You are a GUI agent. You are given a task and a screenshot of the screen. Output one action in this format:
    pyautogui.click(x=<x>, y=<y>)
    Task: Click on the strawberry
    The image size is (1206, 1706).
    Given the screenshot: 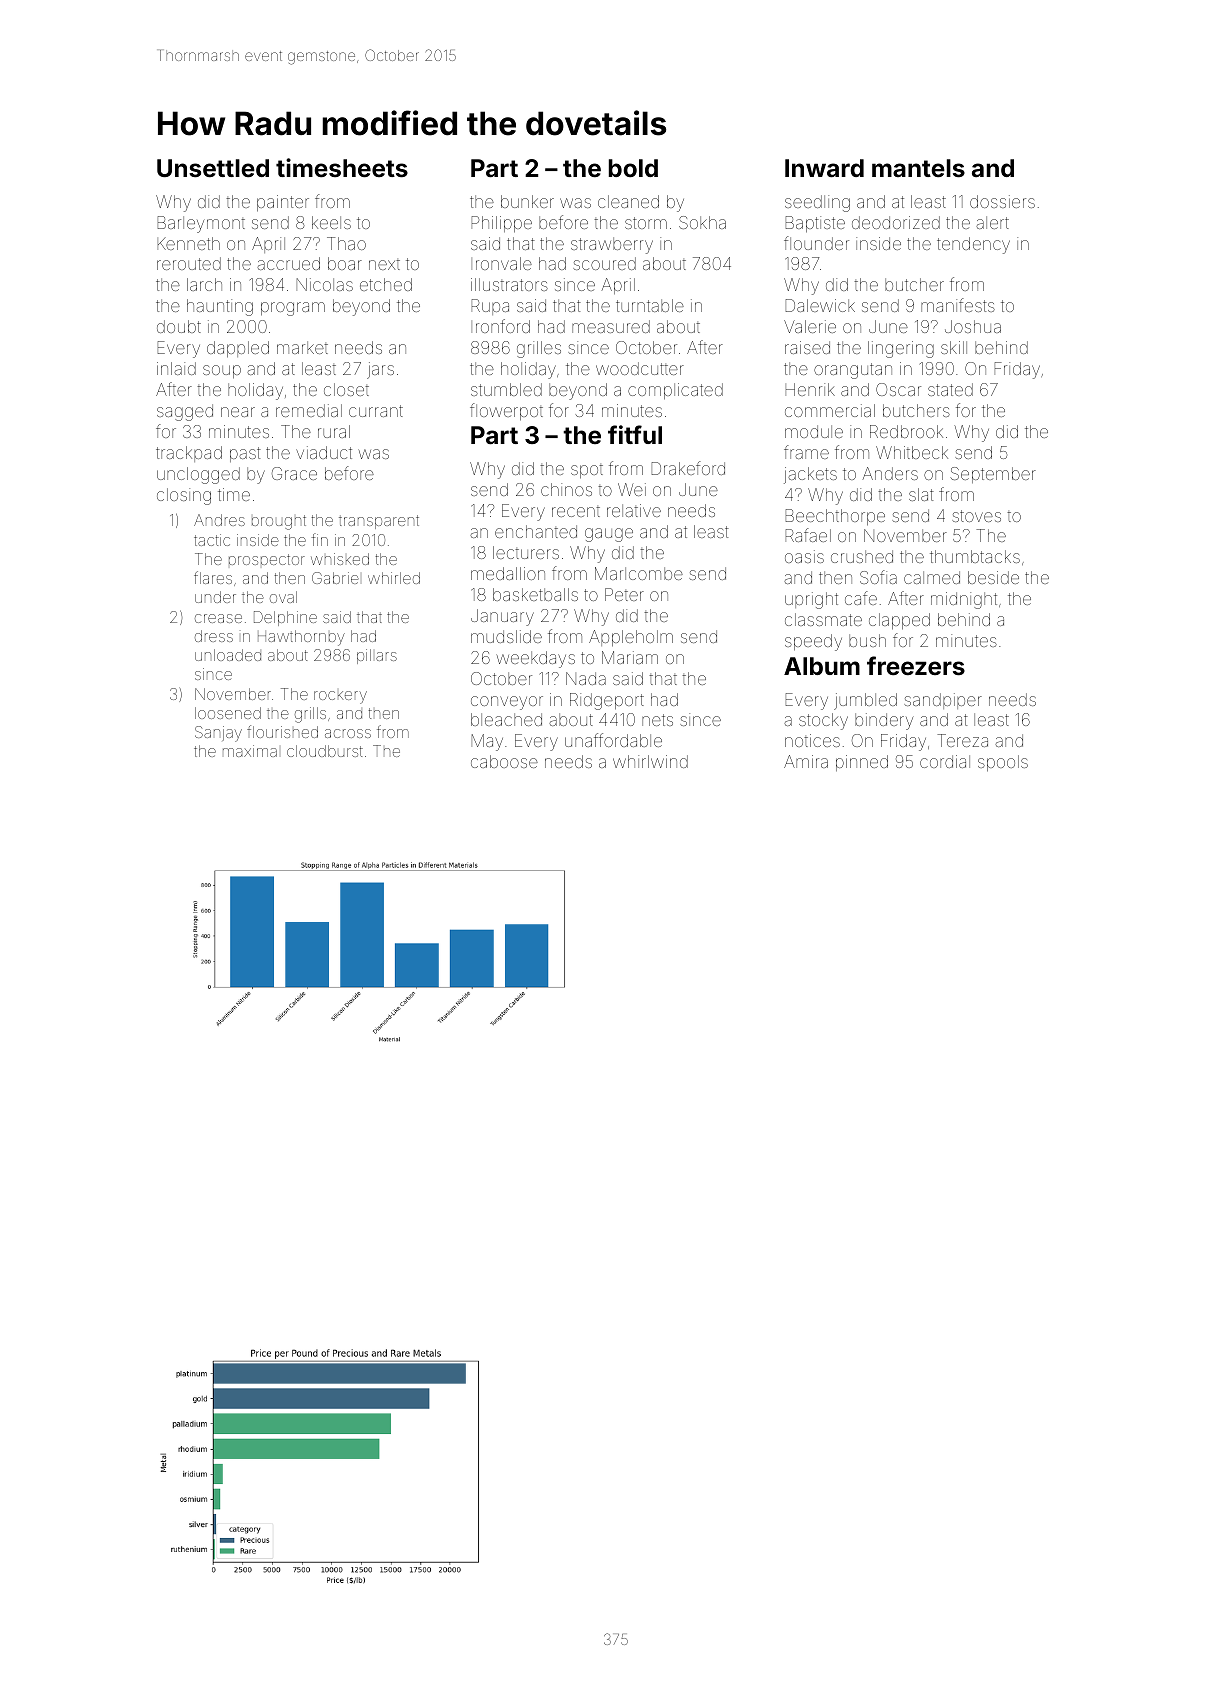 What is the action you would take?
    pyautogui.click(x=612, y=245)
